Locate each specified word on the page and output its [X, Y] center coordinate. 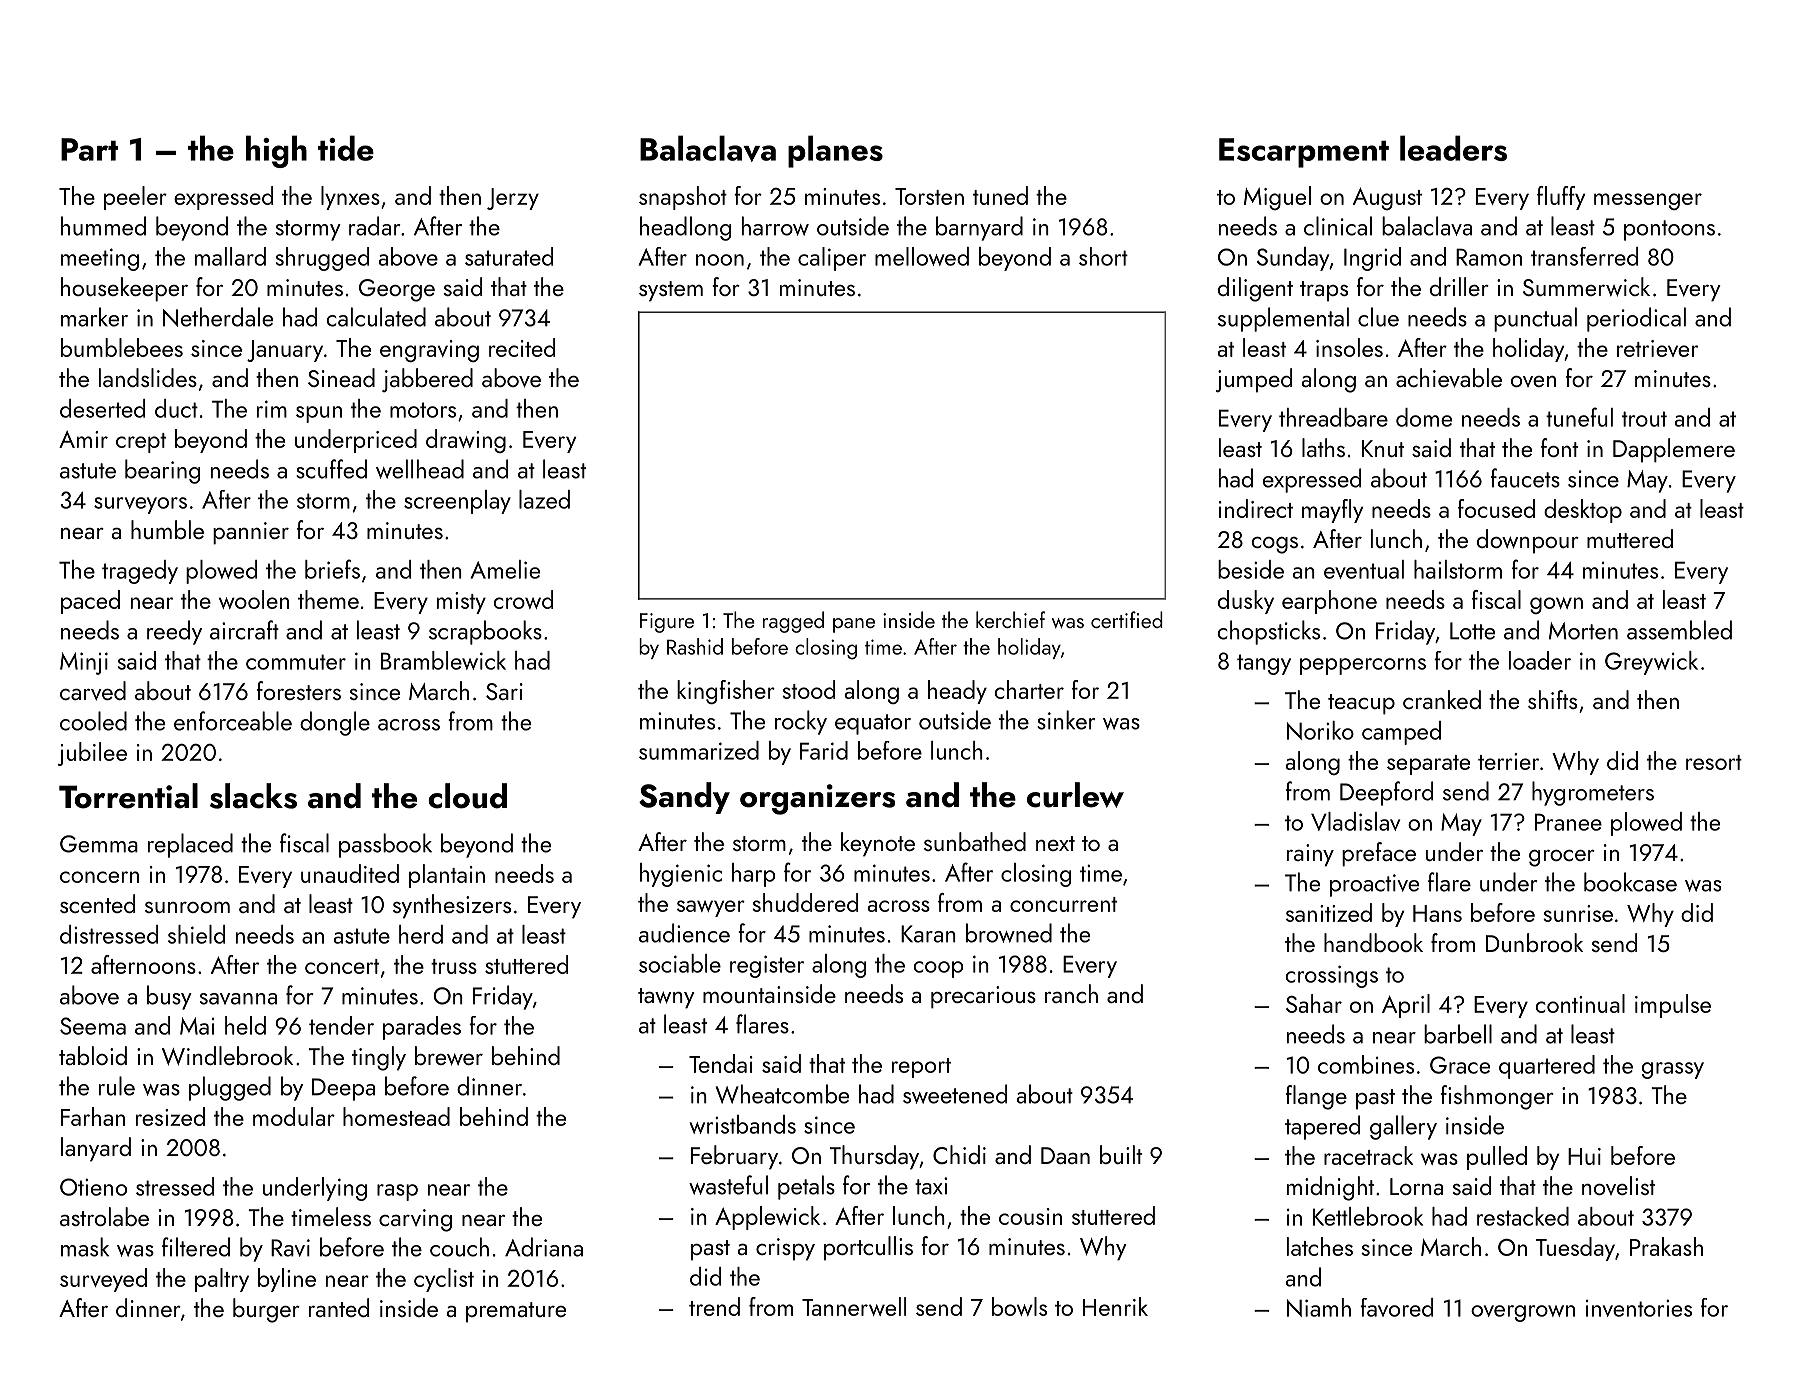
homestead [396, 1116]
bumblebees [122, 347]
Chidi [959, 1154]
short [1103, 256]
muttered [1630, 538]
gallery [1403, 1127]
